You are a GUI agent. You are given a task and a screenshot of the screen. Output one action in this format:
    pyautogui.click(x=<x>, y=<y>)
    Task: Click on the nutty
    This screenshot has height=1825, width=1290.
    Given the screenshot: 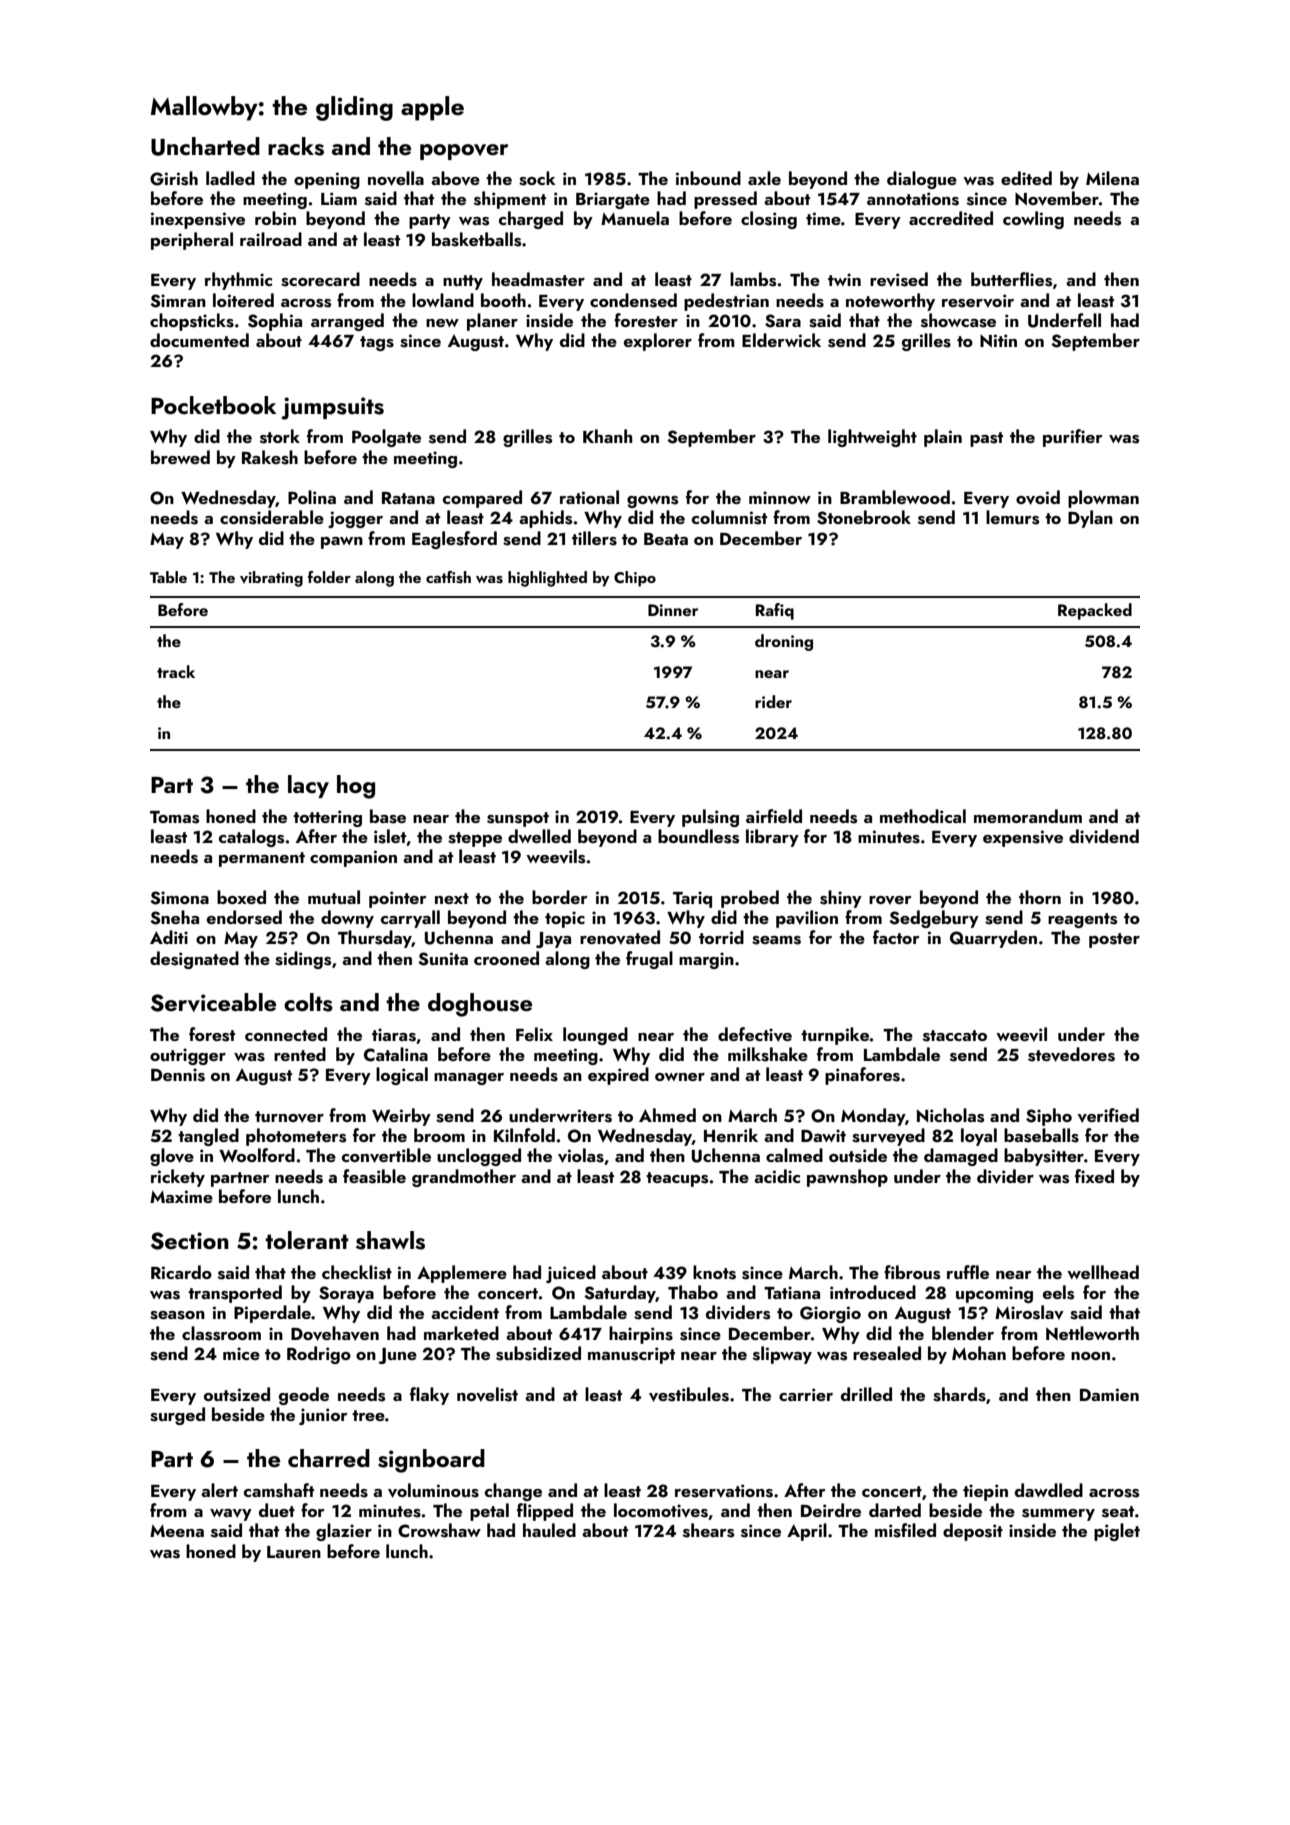 What is the action you would take?
    pyautogui.click(x=463, y=282)
